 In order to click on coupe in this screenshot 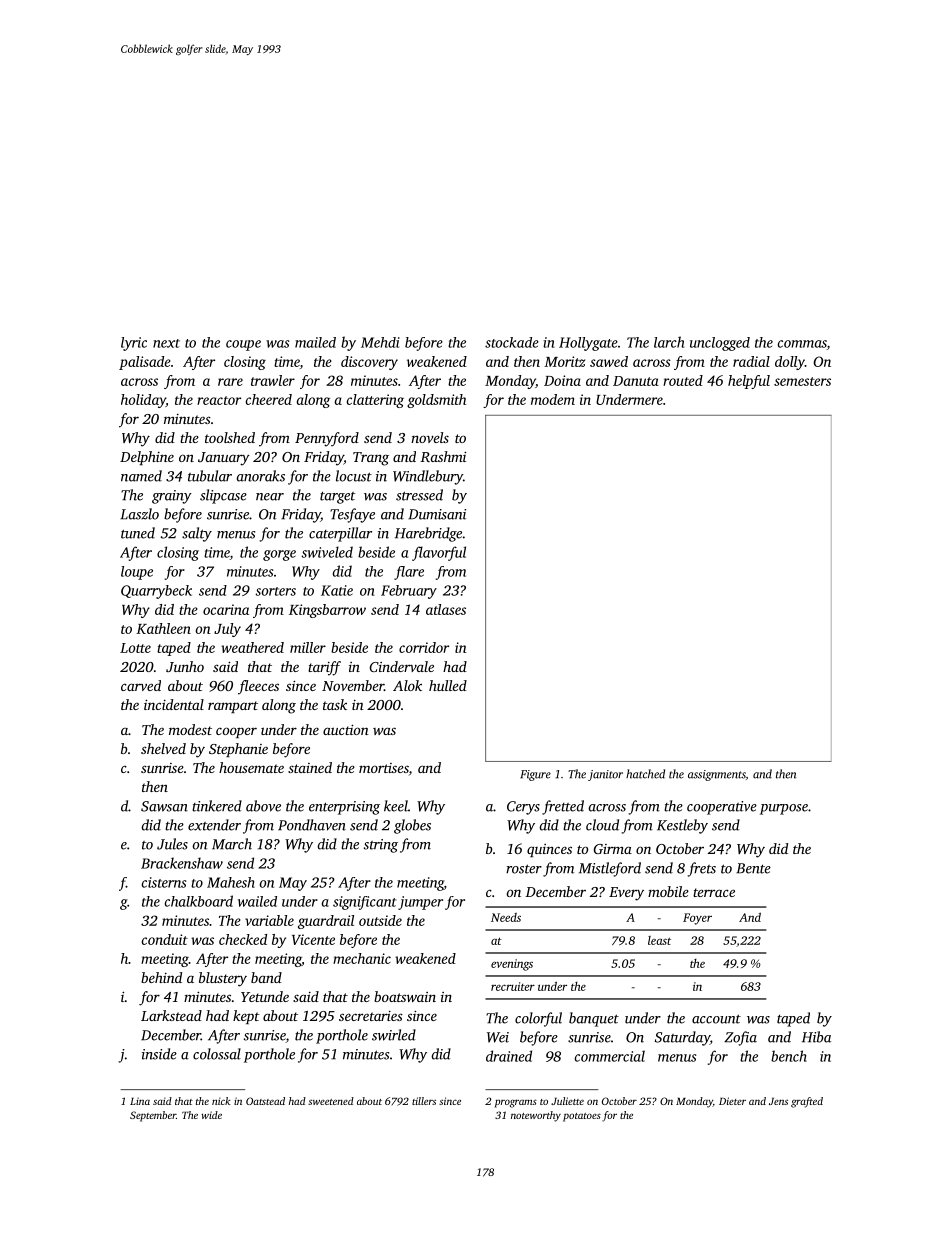, I will do `click(243, 345)`.
